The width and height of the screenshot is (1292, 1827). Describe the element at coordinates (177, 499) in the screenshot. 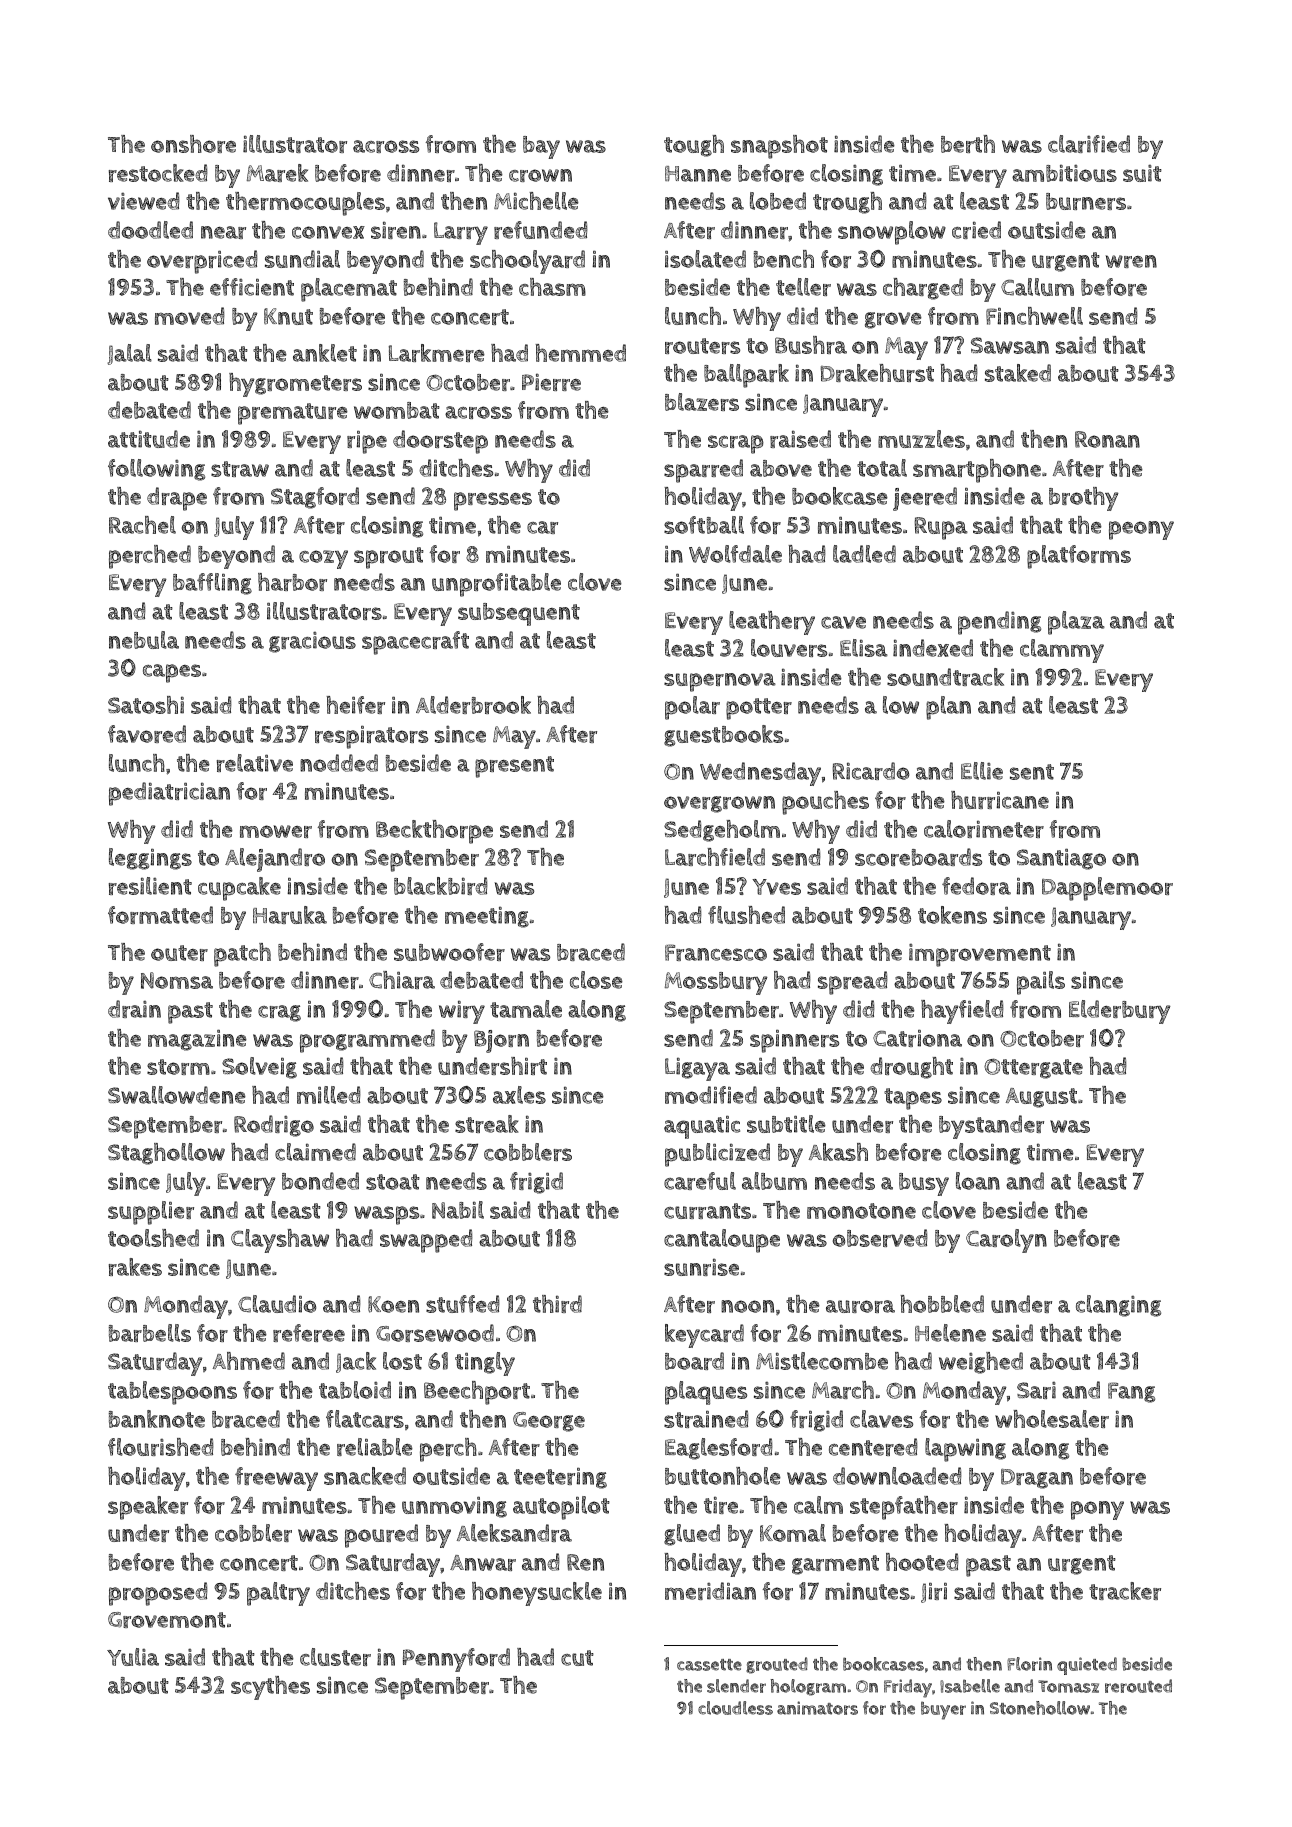

I see `drape` at that location.
